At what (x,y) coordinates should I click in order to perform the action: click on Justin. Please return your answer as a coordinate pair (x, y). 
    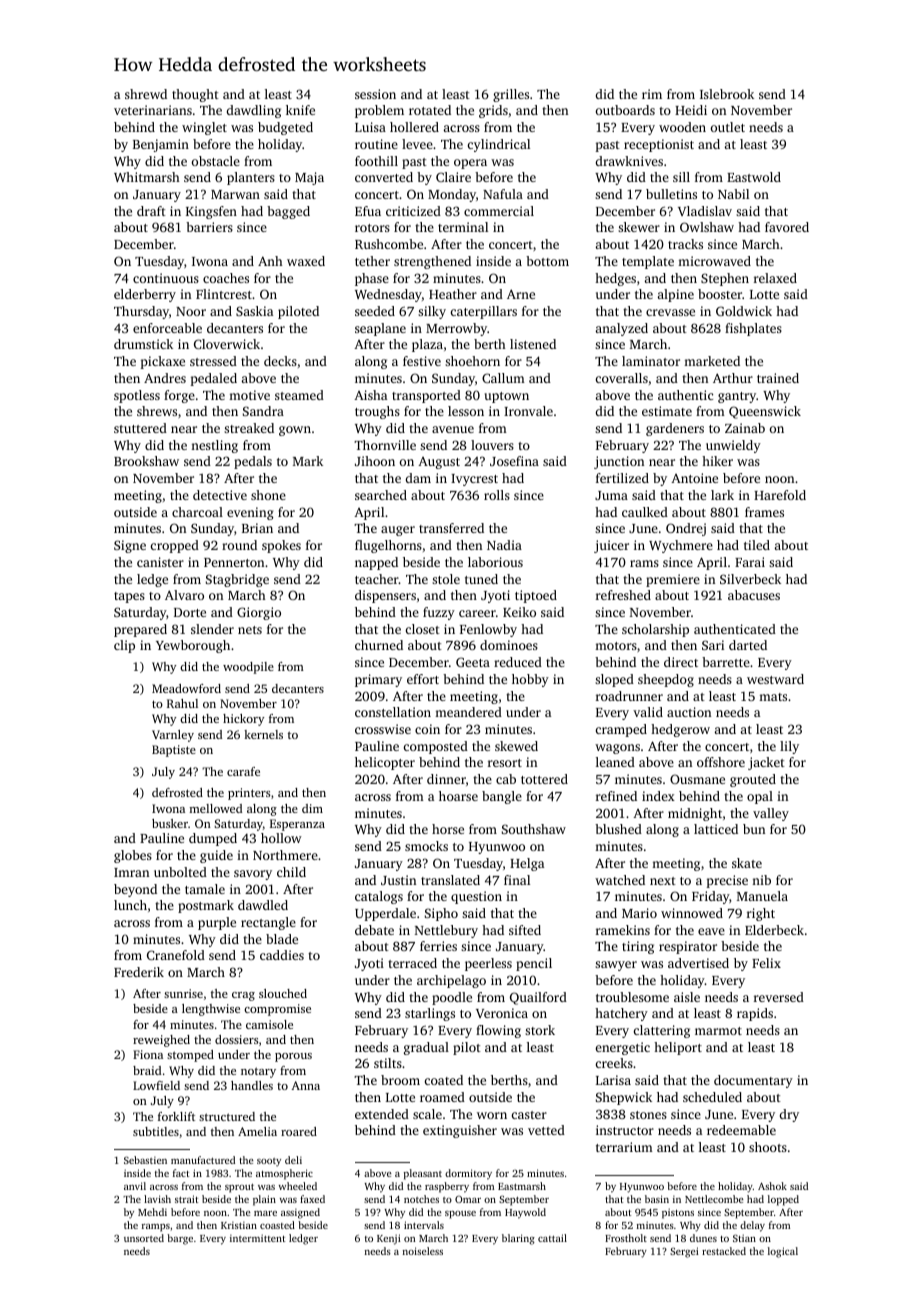
    Looking at the image, I should click on (398, 880).
